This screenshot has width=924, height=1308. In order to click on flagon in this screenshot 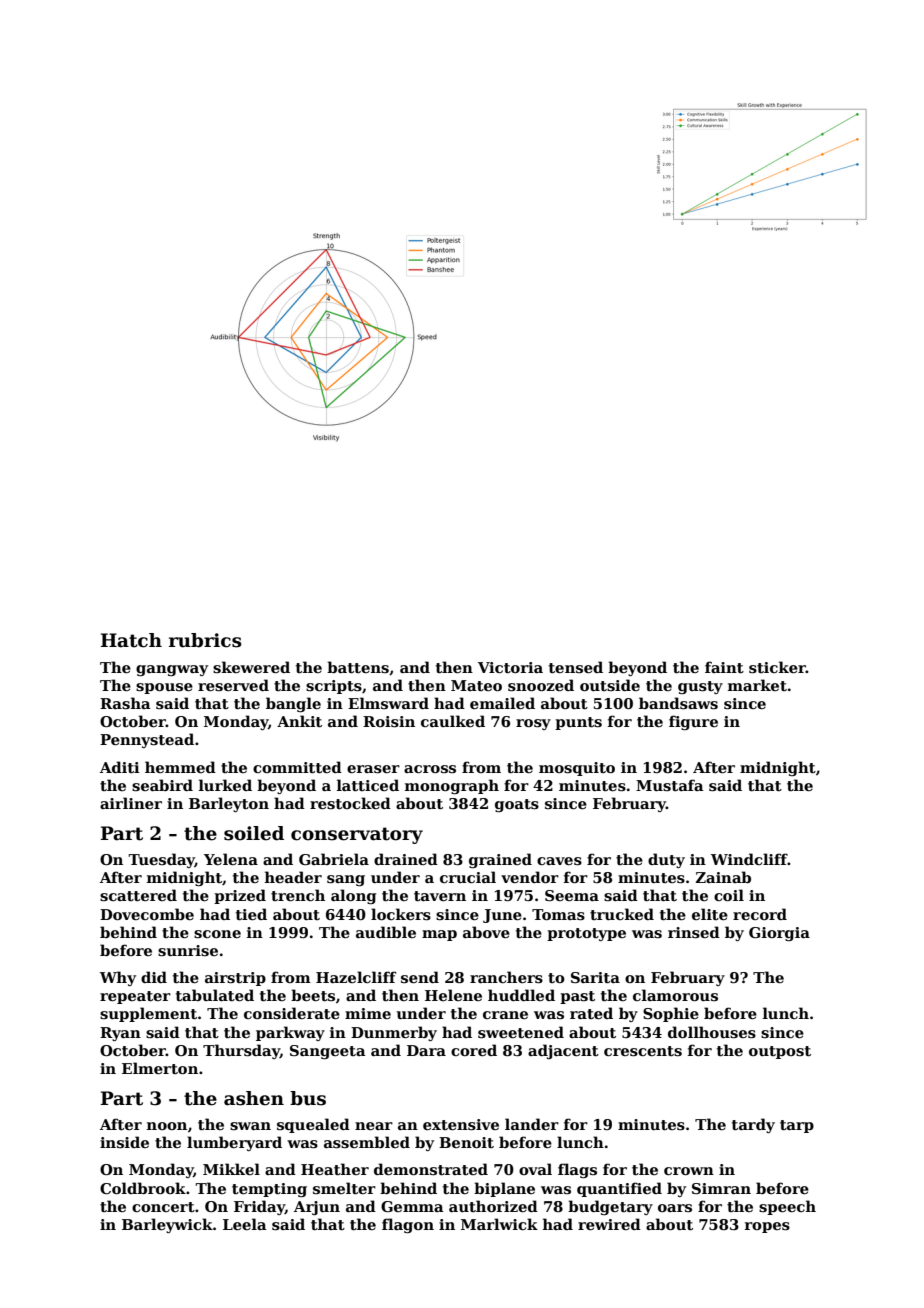, I will do `click(408, 1225)`.
